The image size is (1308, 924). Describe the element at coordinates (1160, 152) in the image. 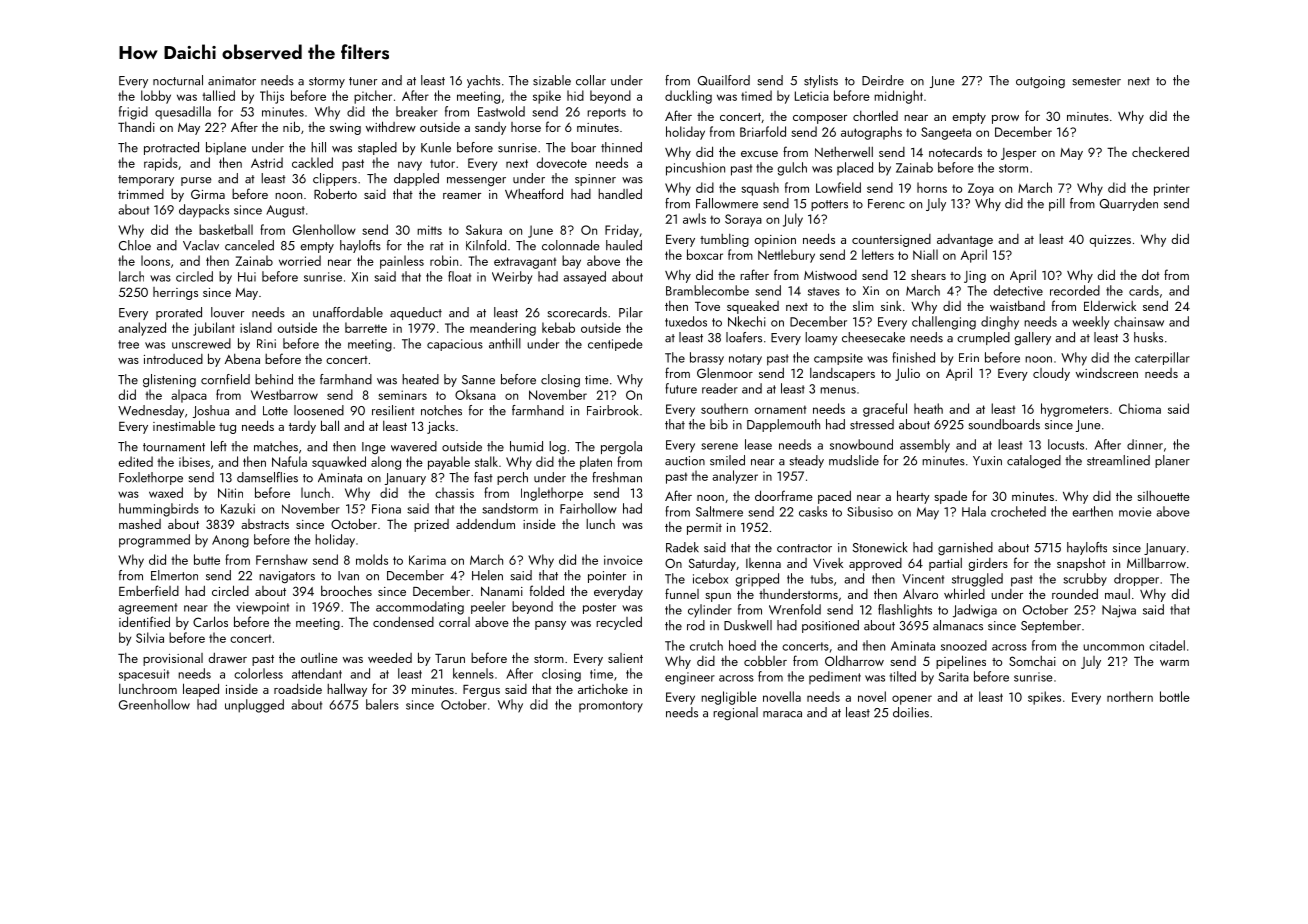

I see `checkered` at that location.
